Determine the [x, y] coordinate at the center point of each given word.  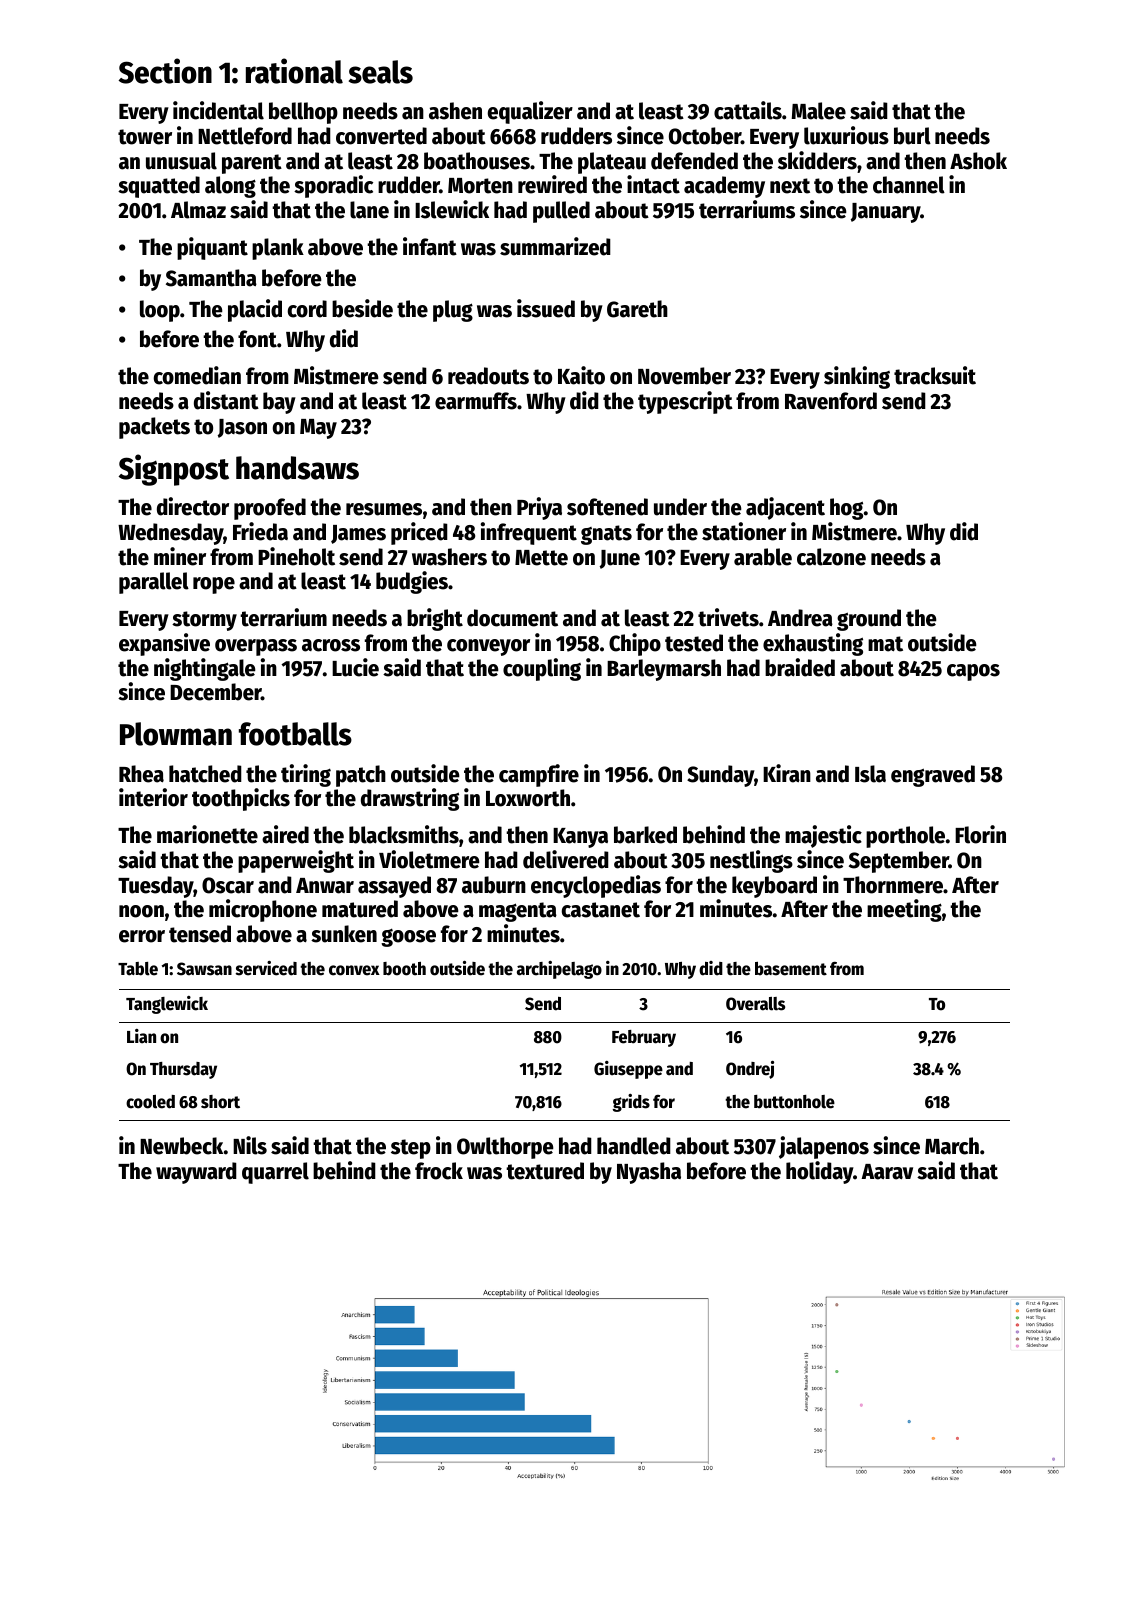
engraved [933, 776]
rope [214, 585]
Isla [870, 774]
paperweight [296, 861]
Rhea [141, 774]
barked [645, 835]
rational [294, 71]
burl [912, 136]
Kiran [787, 773]
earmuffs [476, 401]
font [257, 339]
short [220, 1102]
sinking [857, 377]
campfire [539, 775]
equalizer [530, 112]
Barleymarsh [664, 670]
